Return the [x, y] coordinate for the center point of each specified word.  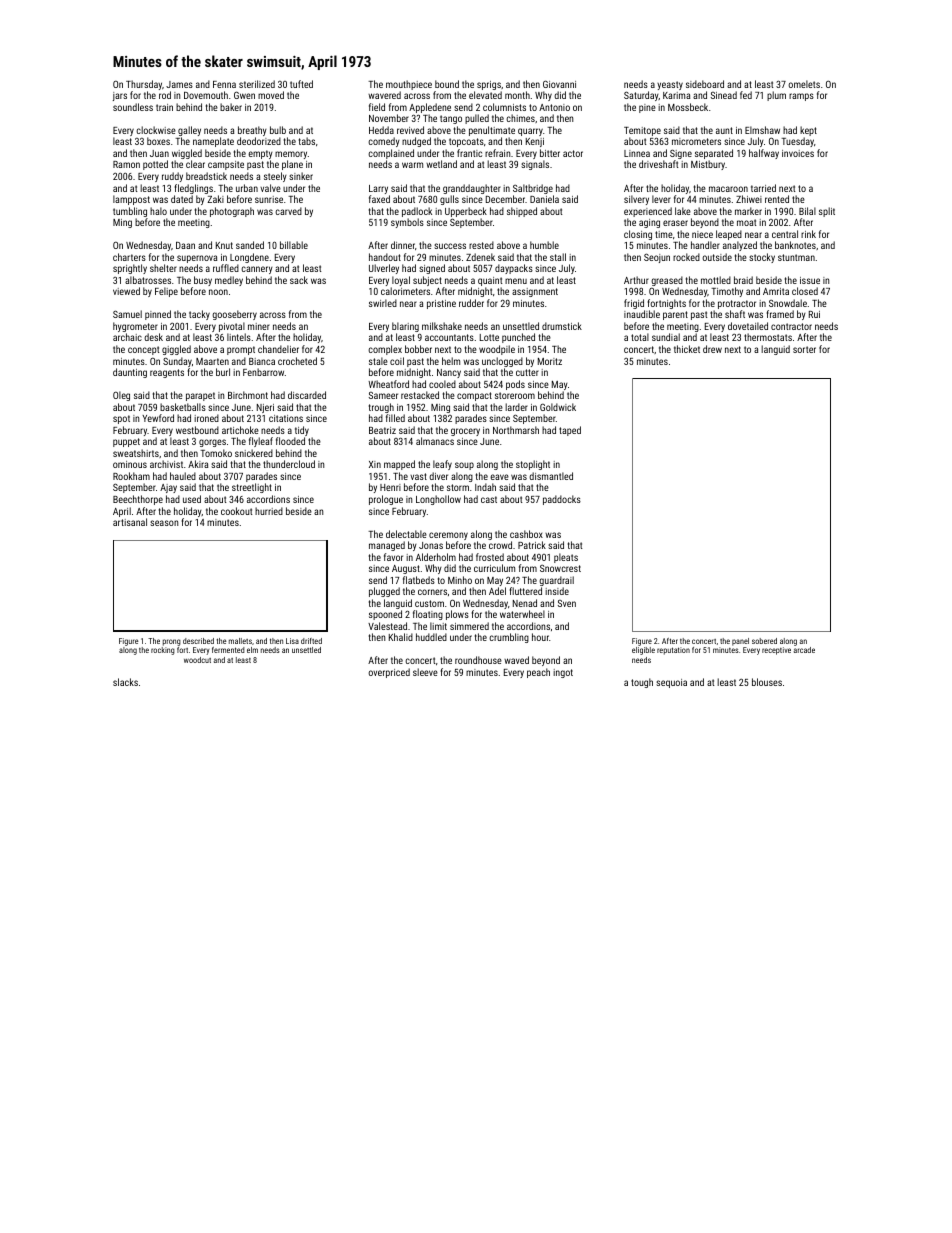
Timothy [727, 292]
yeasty [670, 85]
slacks [125, 682]
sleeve [425, 672]
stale [378, 361]
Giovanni [559, 84]
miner [259, 326]
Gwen [244, 95]
